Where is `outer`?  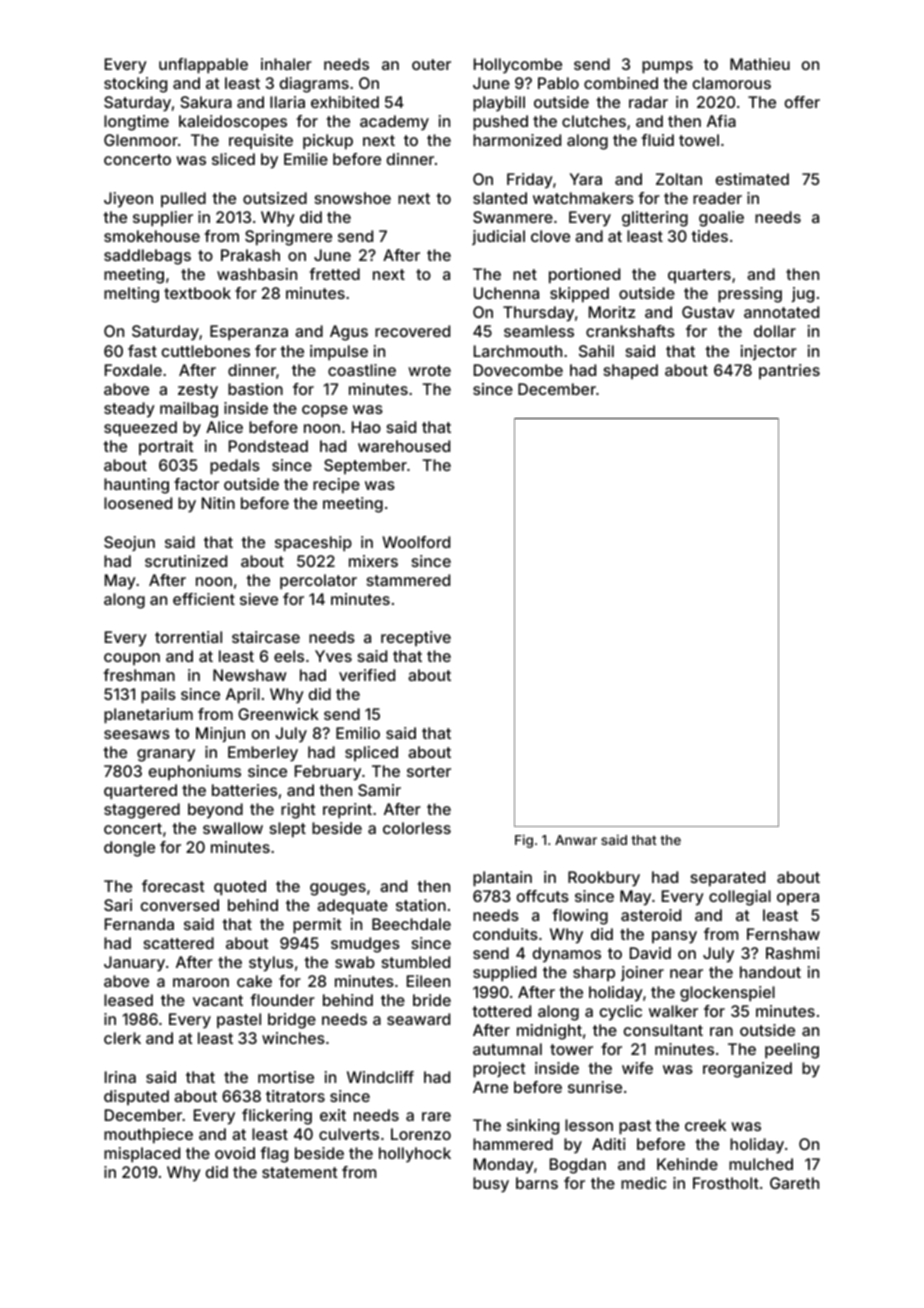
outer is located at coordinates (431, 64).
